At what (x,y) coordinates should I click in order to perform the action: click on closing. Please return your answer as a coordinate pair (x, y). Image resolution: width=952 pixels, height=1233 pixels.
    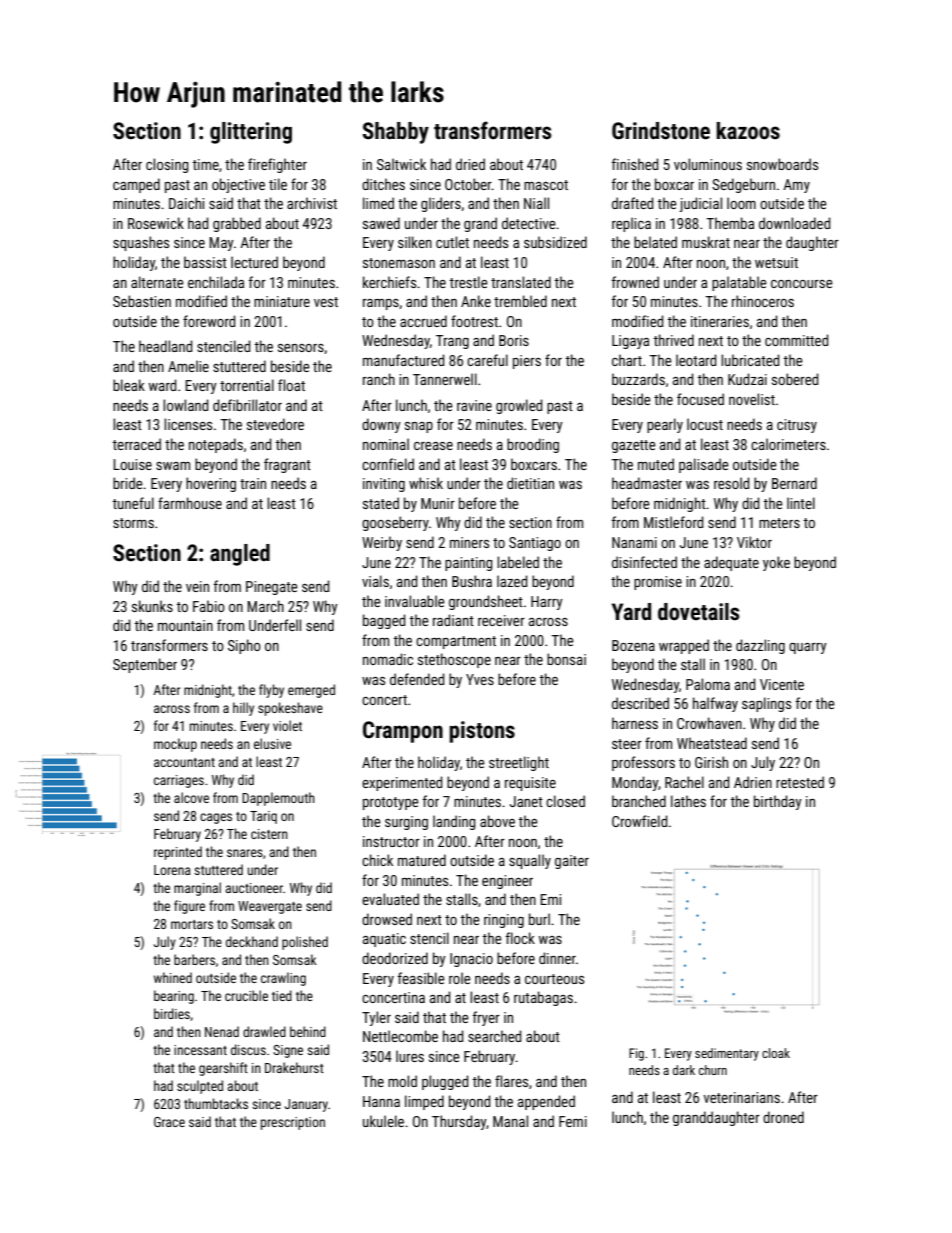
    Looking at the image, I should click on (167, 165).
